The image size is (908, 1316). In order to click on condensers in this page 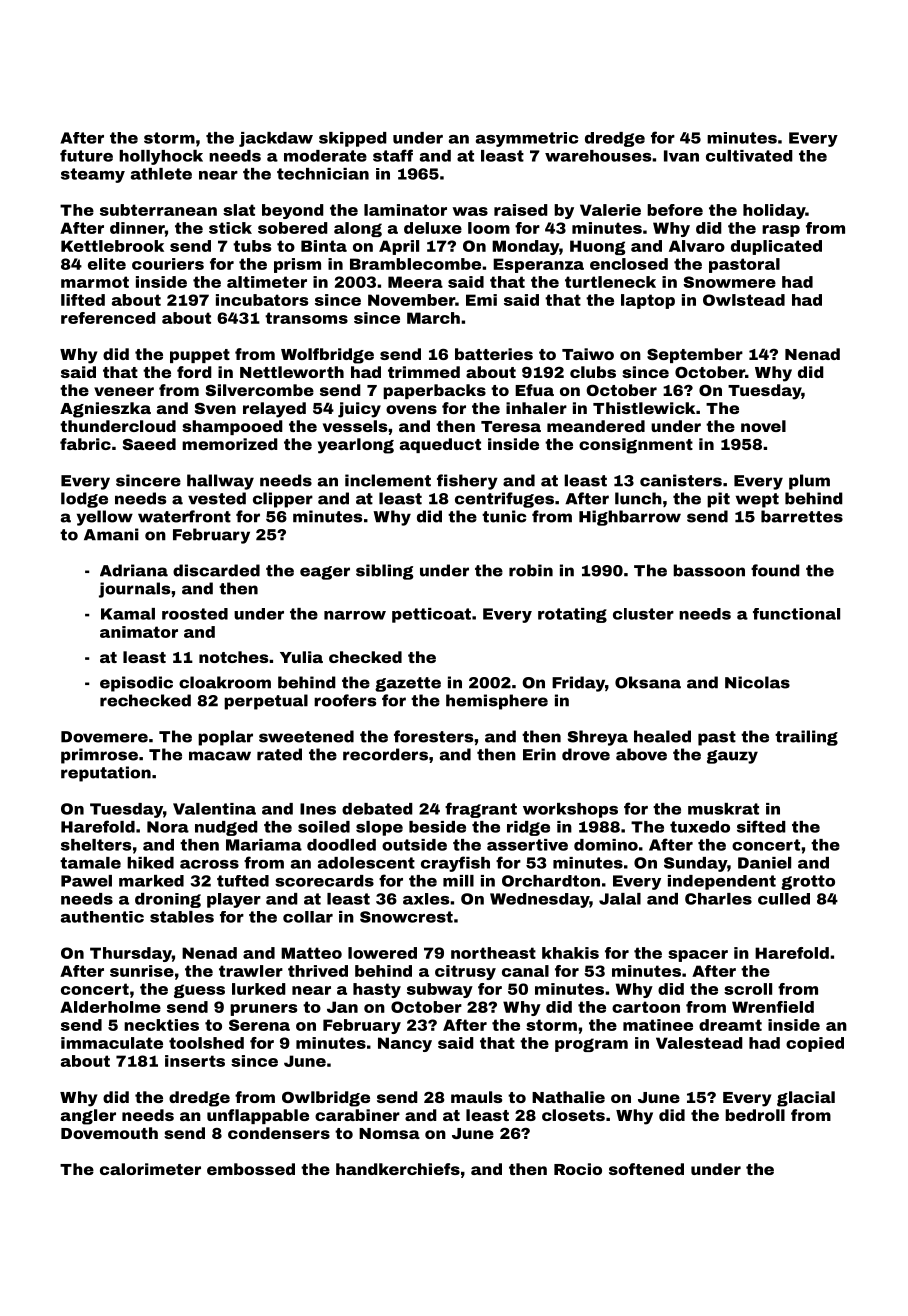, I will do `click(279, 1133)`.
